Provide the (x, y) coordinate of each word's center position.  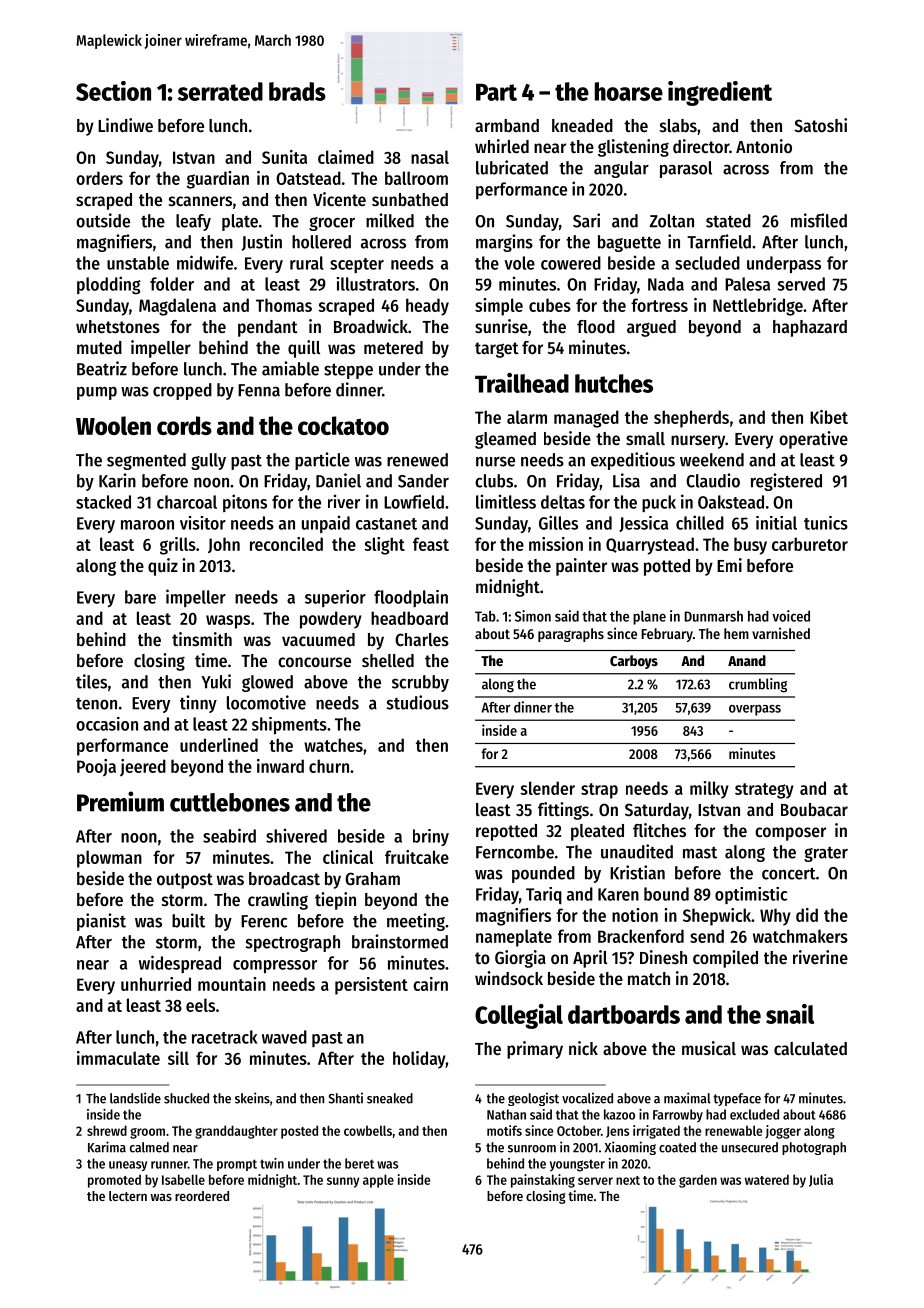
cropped (182, 391)
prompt (237, 1165)
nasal (430, 157)
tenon (96, 704)
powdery (331, 620)
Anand (747, 660)
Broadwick (371, 326)
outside (103, 220)
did (807, 915)
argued (651, 328)
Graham (372, 878)
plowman (109, 859)
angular (621, 169)
